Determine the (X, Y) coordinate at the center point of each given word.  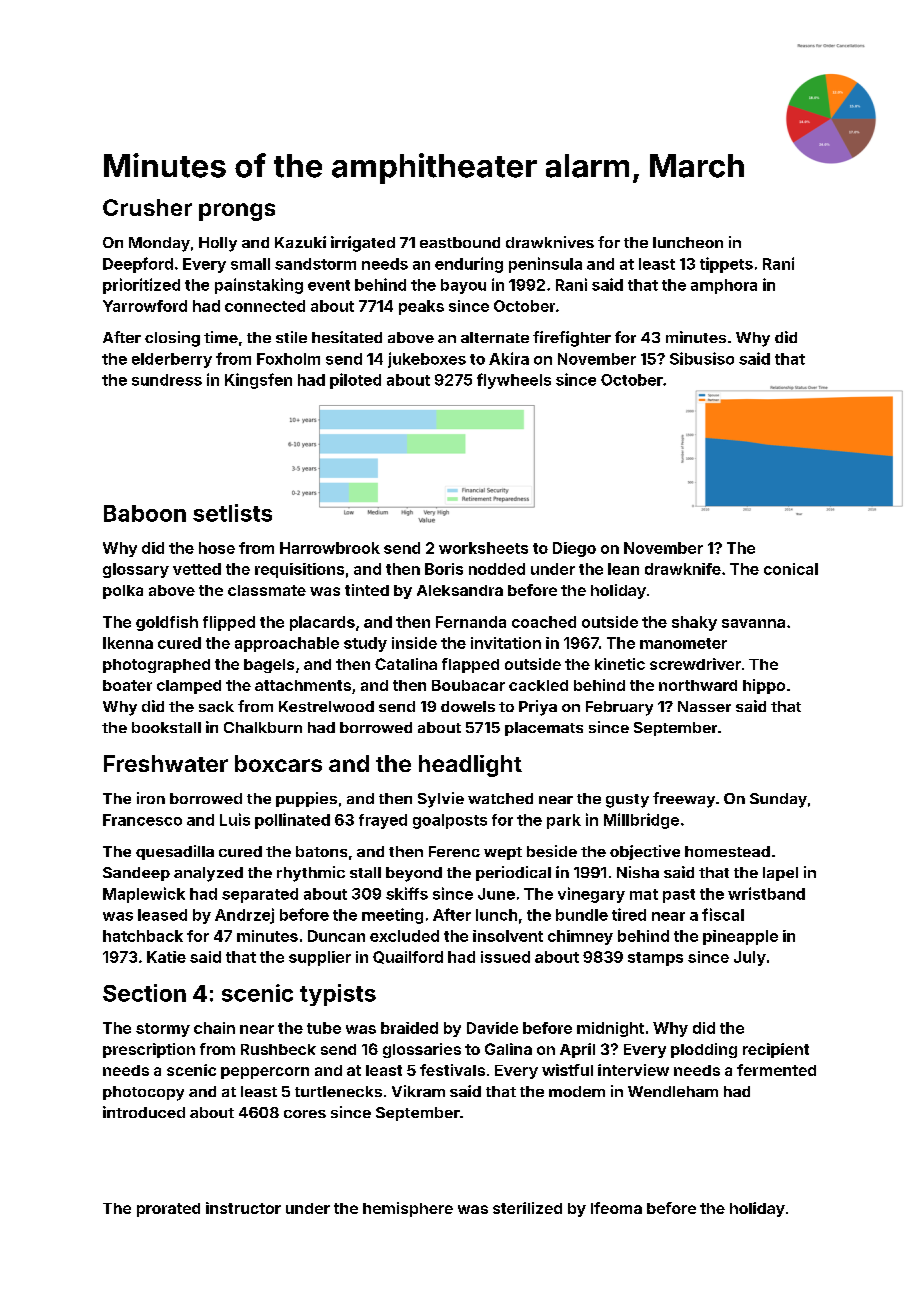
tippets (726, 265)
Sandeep (136, 874)
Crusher (147, 207)
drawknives (550, 242)
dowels (468, 706)
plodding (704, 1050)
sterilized (527, 1208)
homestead (727, 851)
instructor (243, 1208)
